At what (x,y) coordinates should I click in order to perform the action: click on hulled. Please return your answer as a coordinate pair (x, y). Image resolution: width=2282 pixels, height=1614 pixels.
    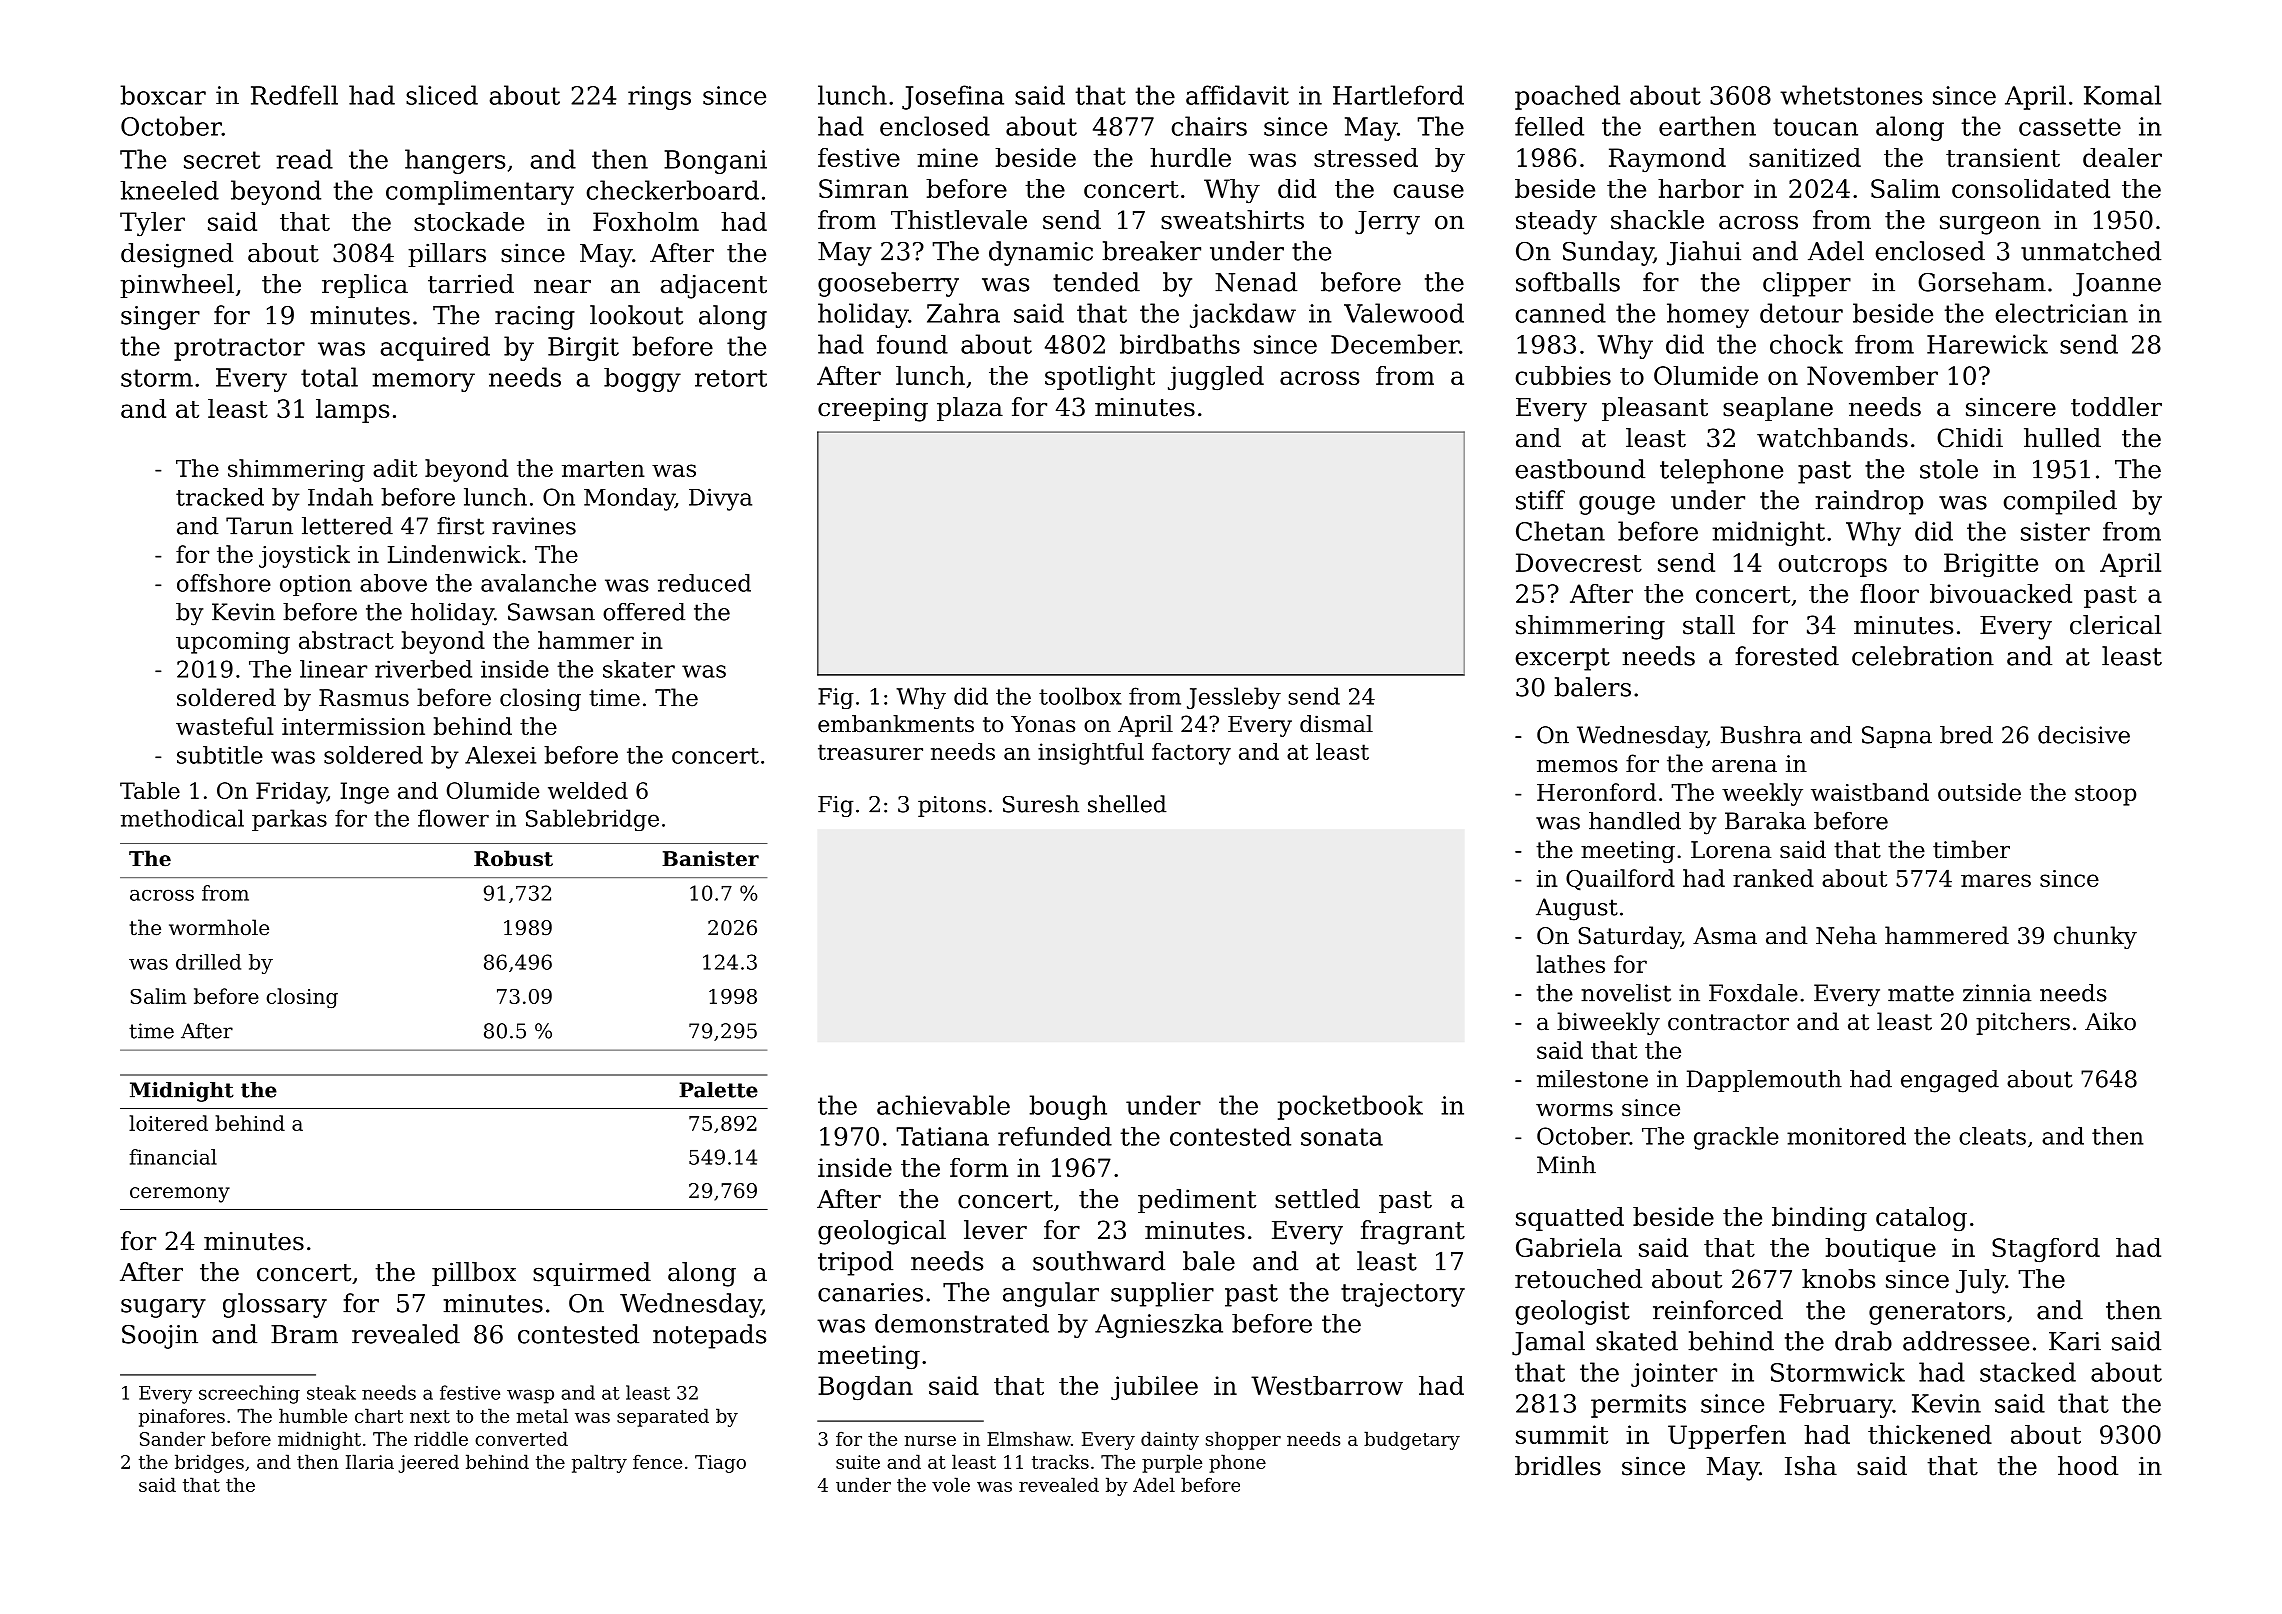
    Looking at the image, I should click on (2062, 438).
